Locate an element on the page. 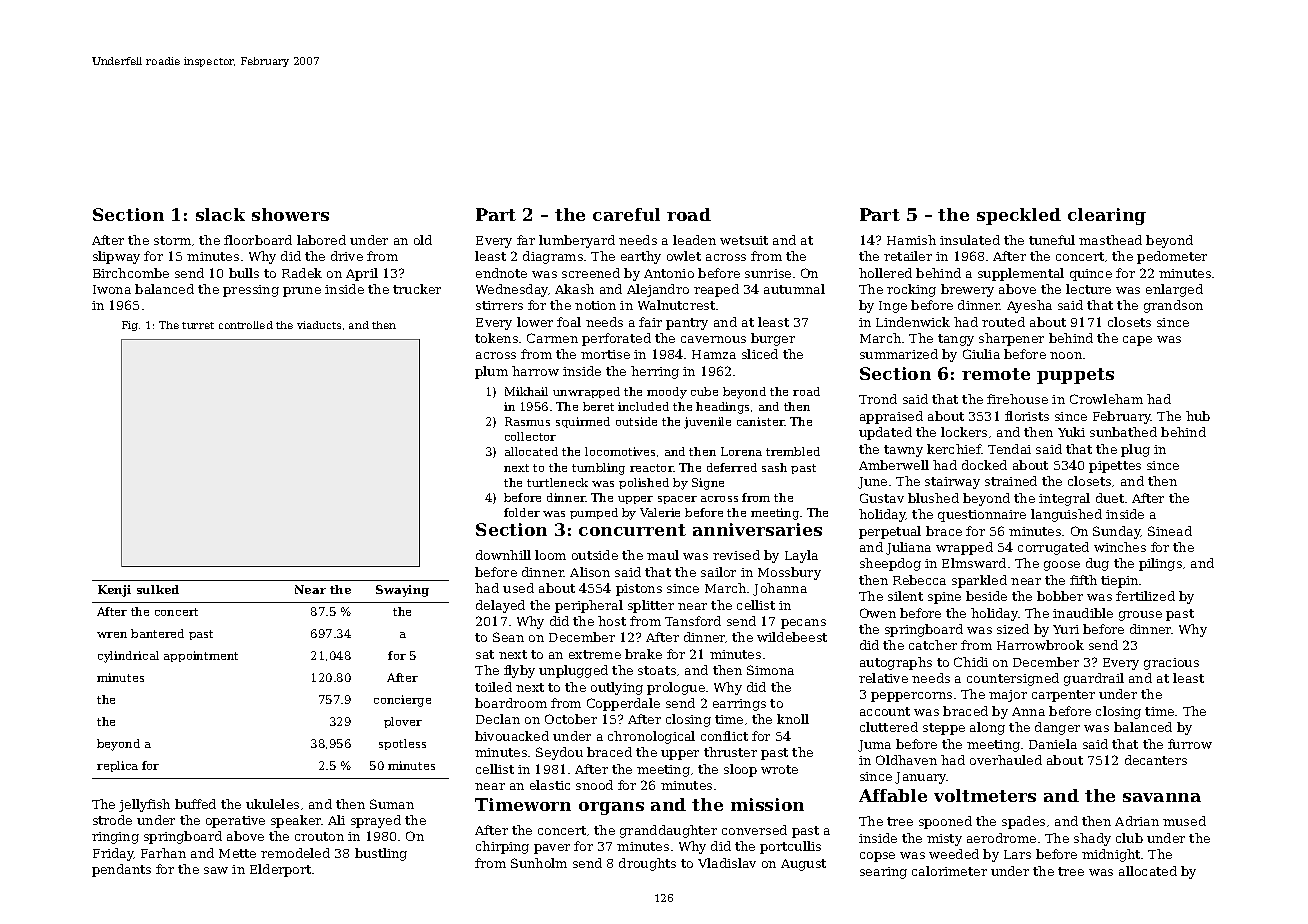 The height and width of the document is (924, 1308). Kenji is located at coordinates (114, 591).
